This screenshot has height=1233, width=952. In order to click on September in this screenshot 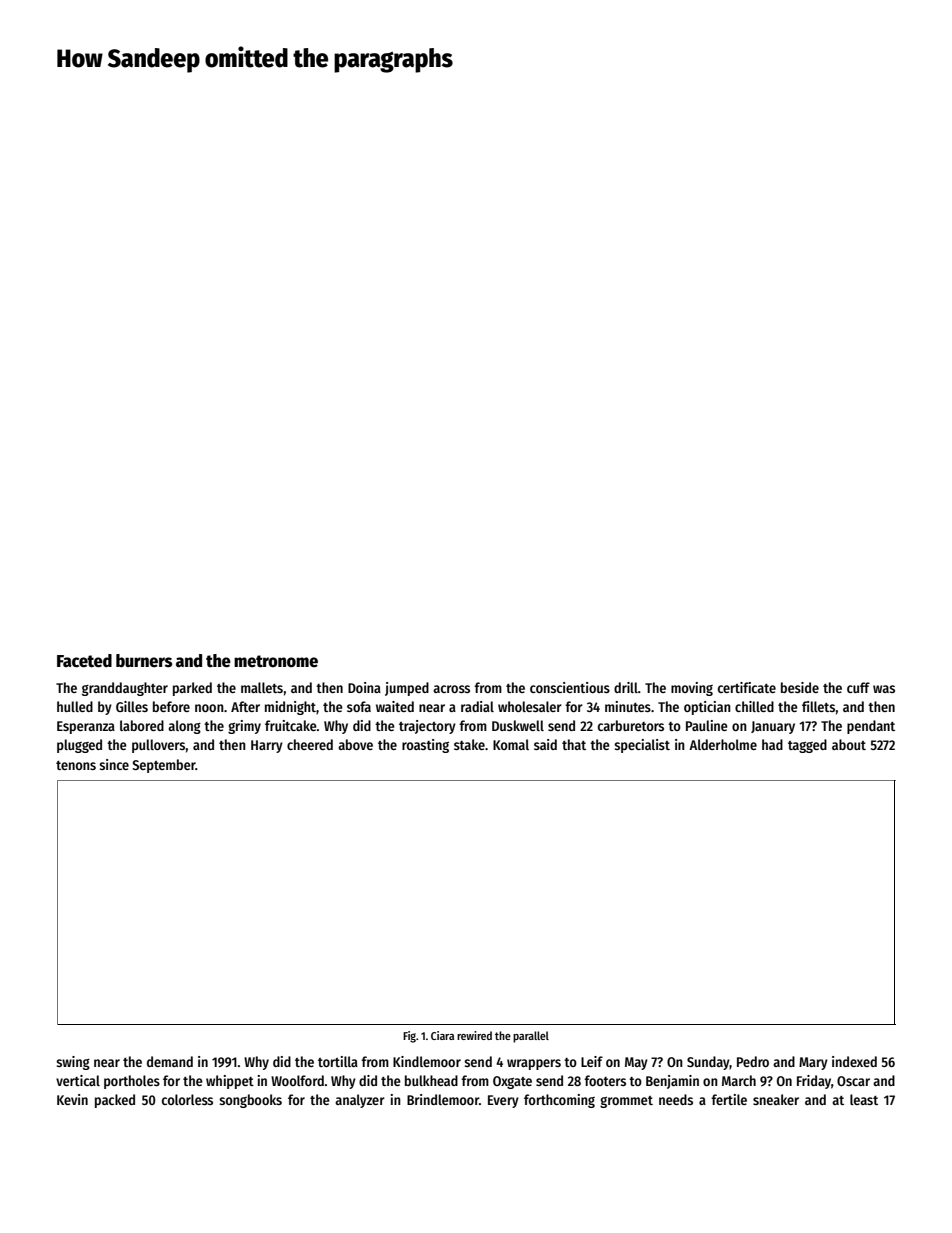, I will do `click(164, 766)`.
